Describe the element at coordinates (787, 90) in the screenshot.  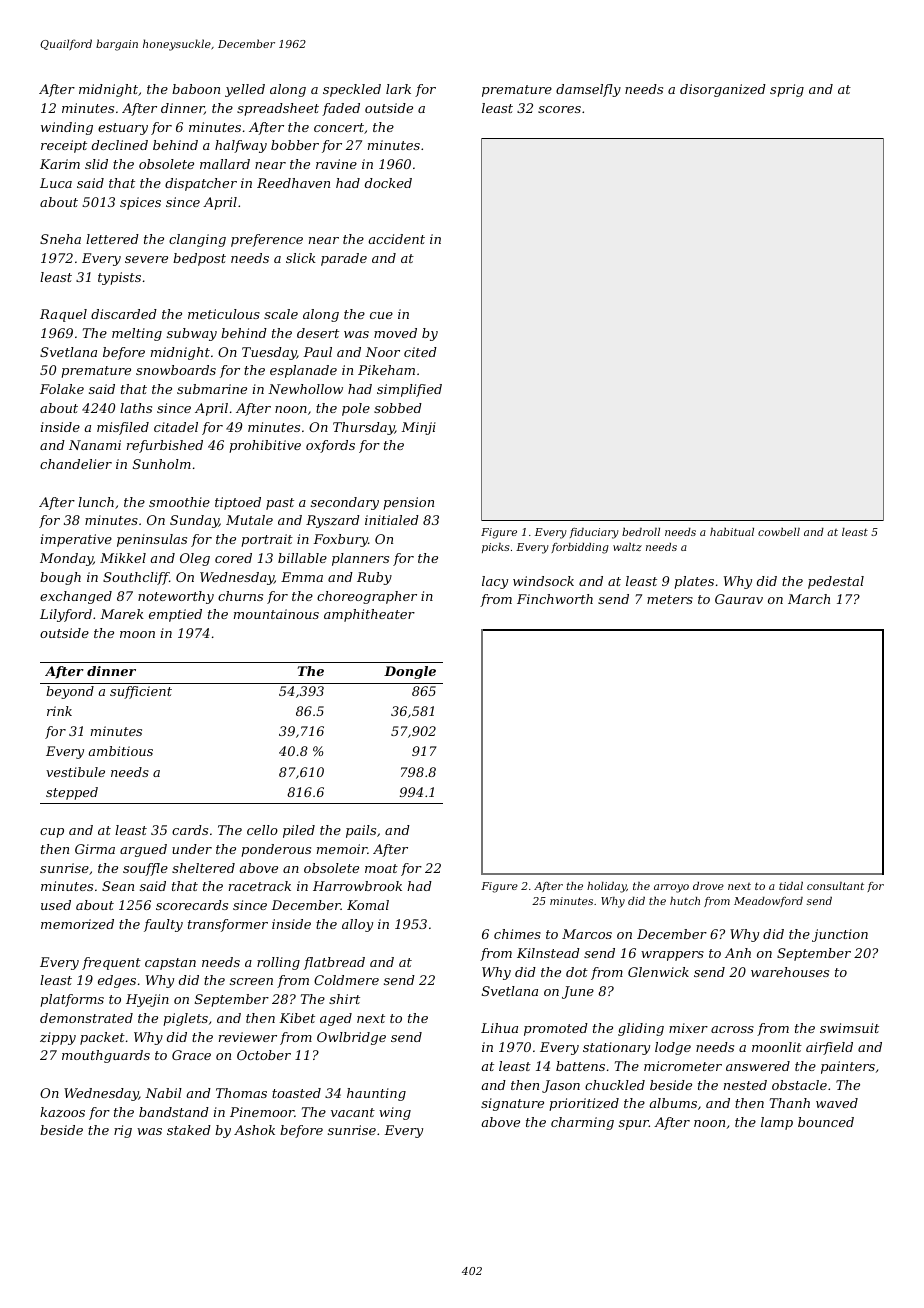
I see `sprig` at that location.
